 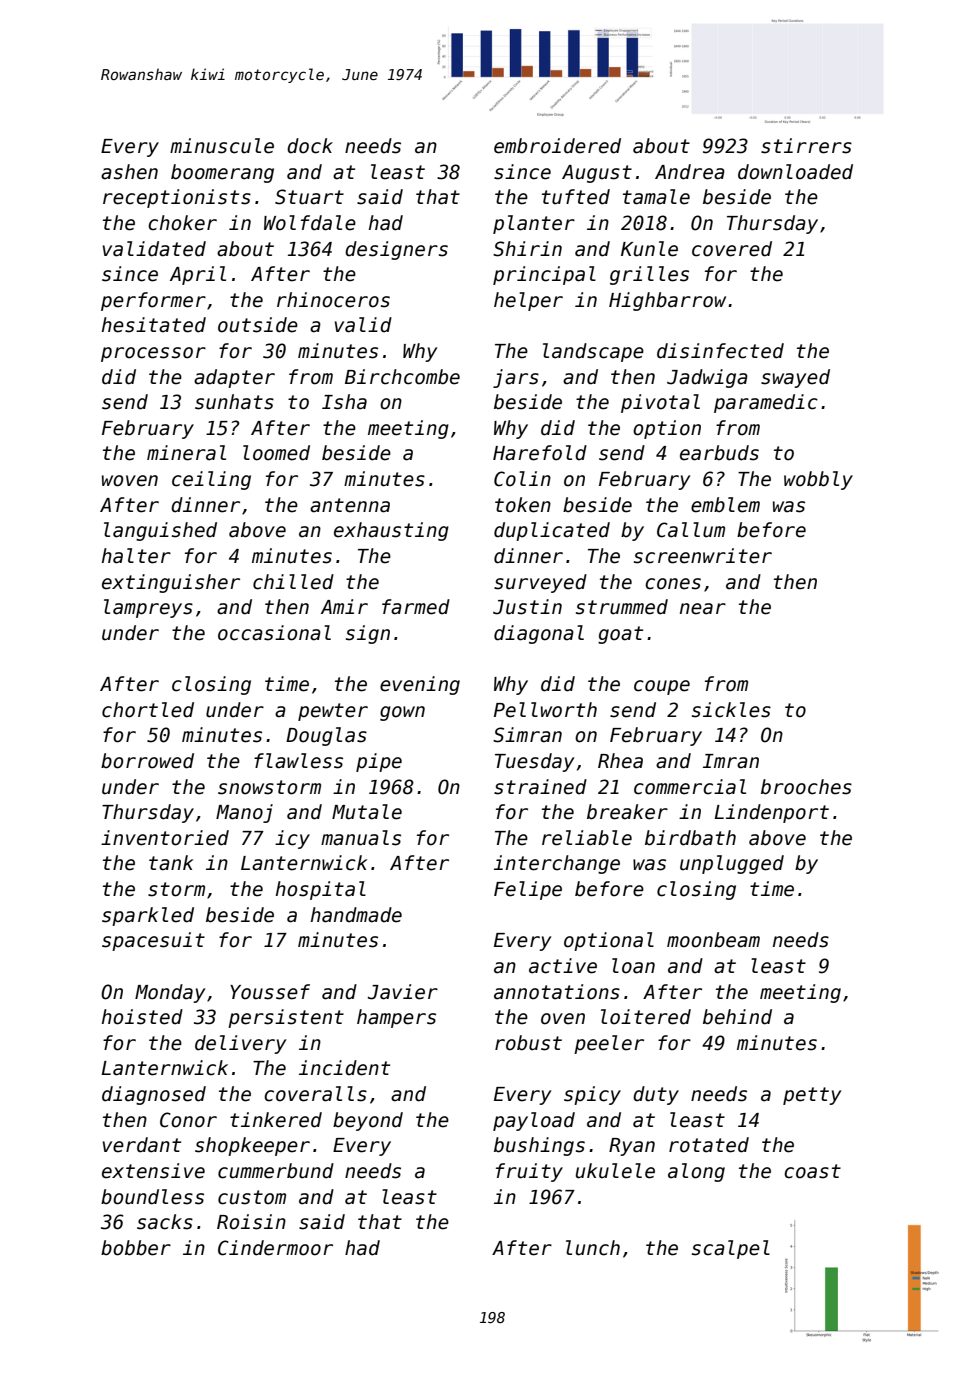 What do you see at coordinates (182, 223) in the page?
I see `choker` at bounding box center [182, 223].
